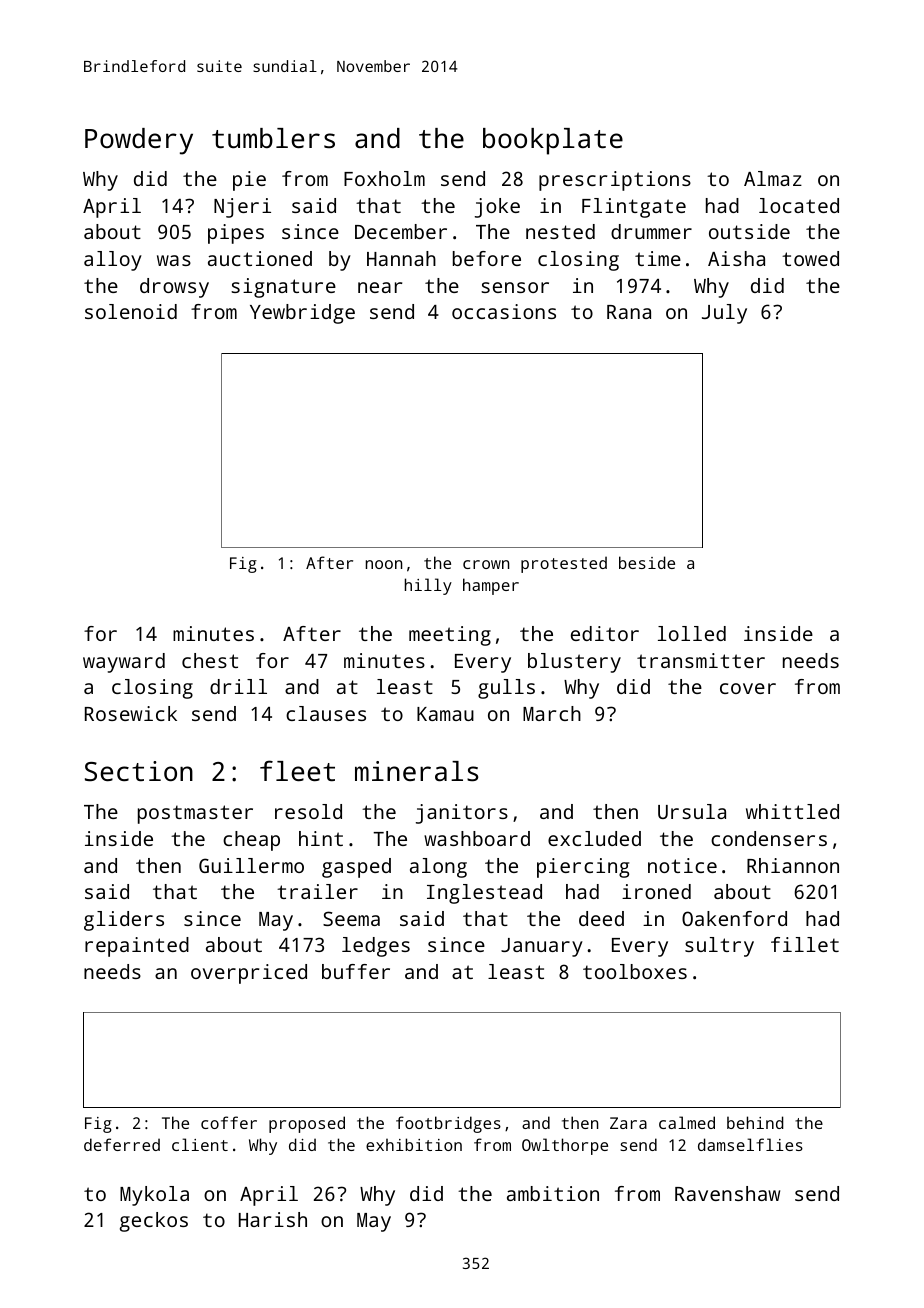 Image resolution: width=924 pixels, height=1308 pixels. What do you see at coordinates (302, 314) in the image?
I see `Yewbridge` at bounding box center [302, 314].
